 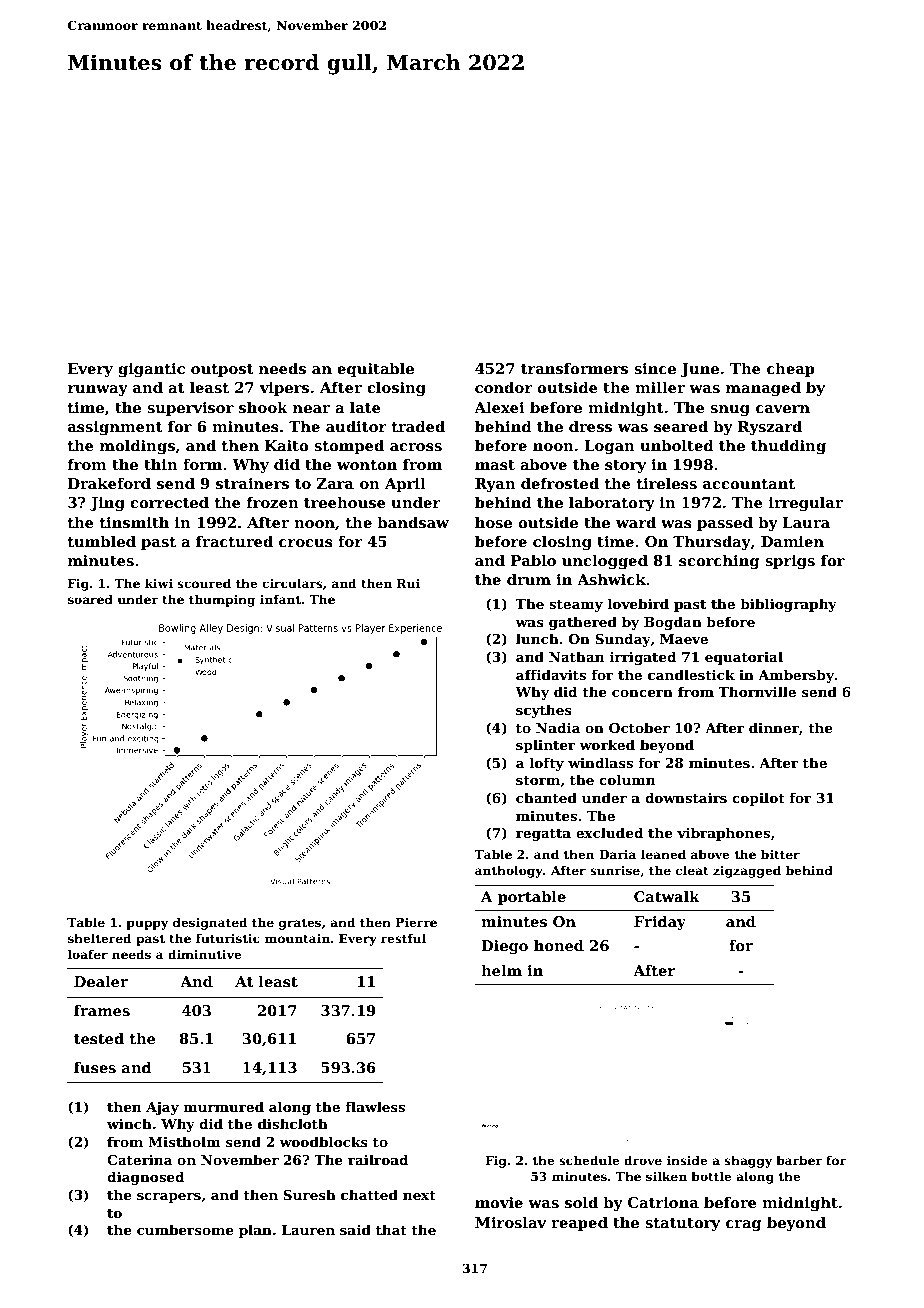 I want to click on flawless, so click(x=375, y=1106).
